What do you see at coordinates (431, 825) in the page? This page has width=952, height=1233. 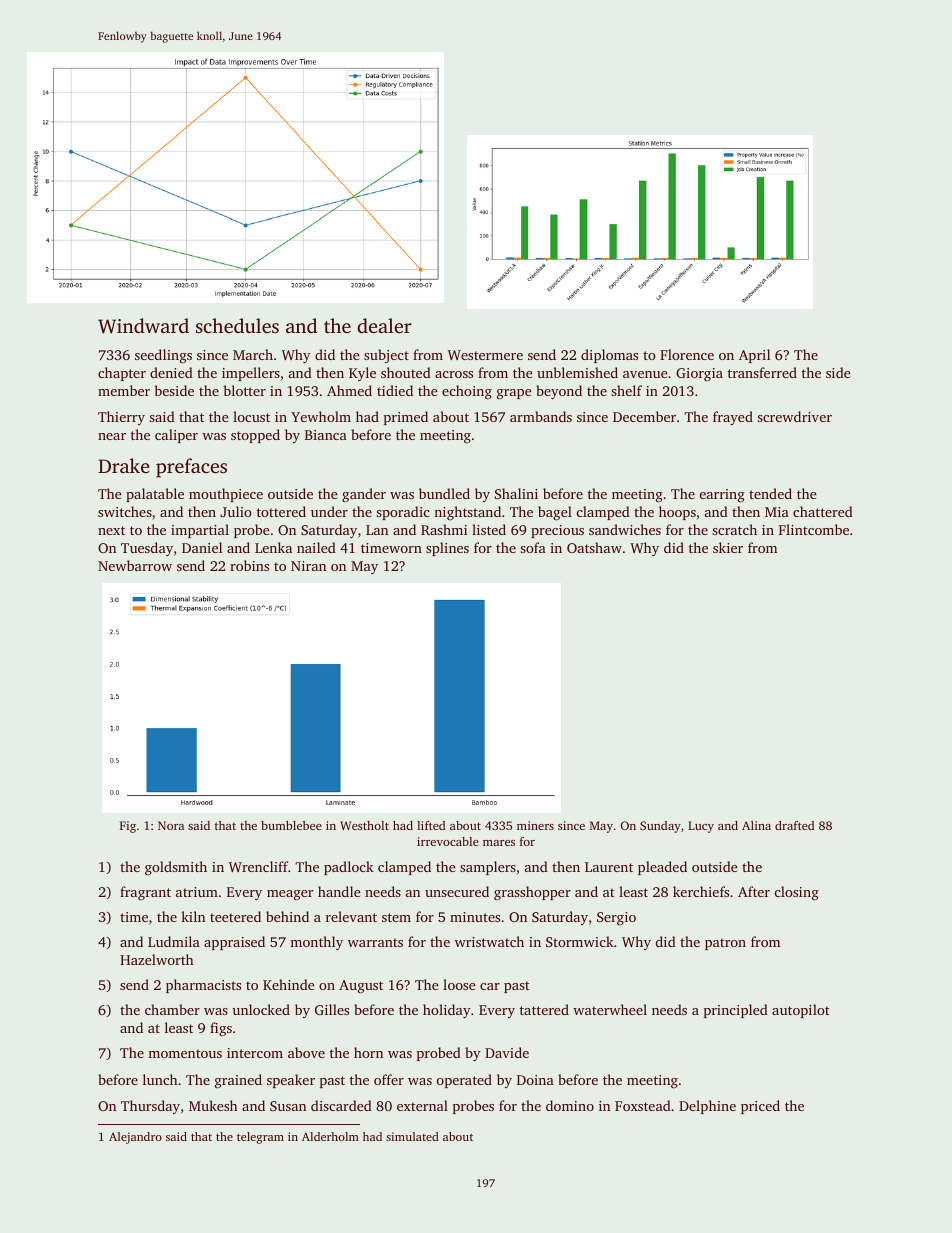 I see `lifted` at bounding box center [431, 825].
